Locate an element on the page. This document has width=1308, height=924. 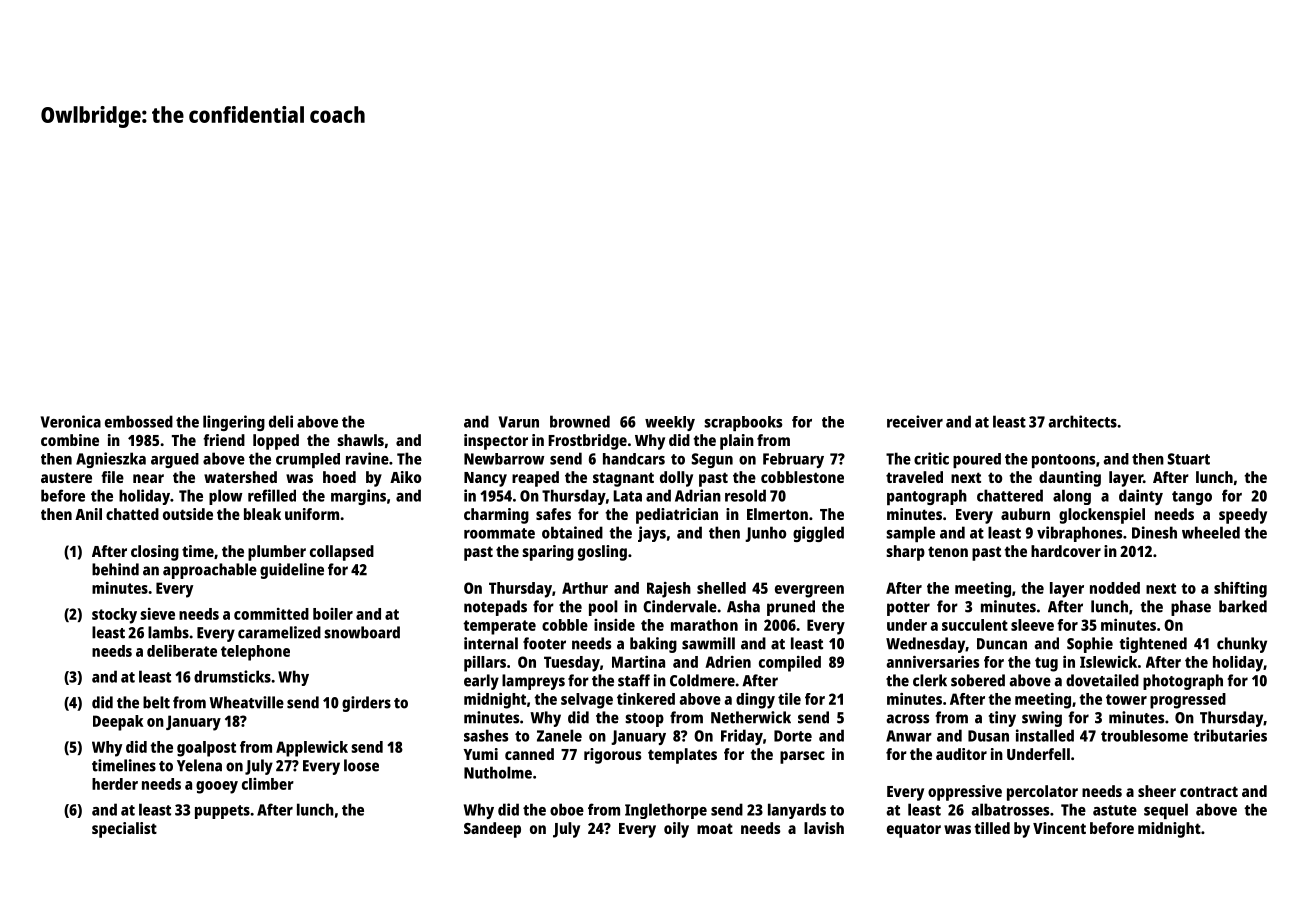
poured is located at coordinates (977, 460).
